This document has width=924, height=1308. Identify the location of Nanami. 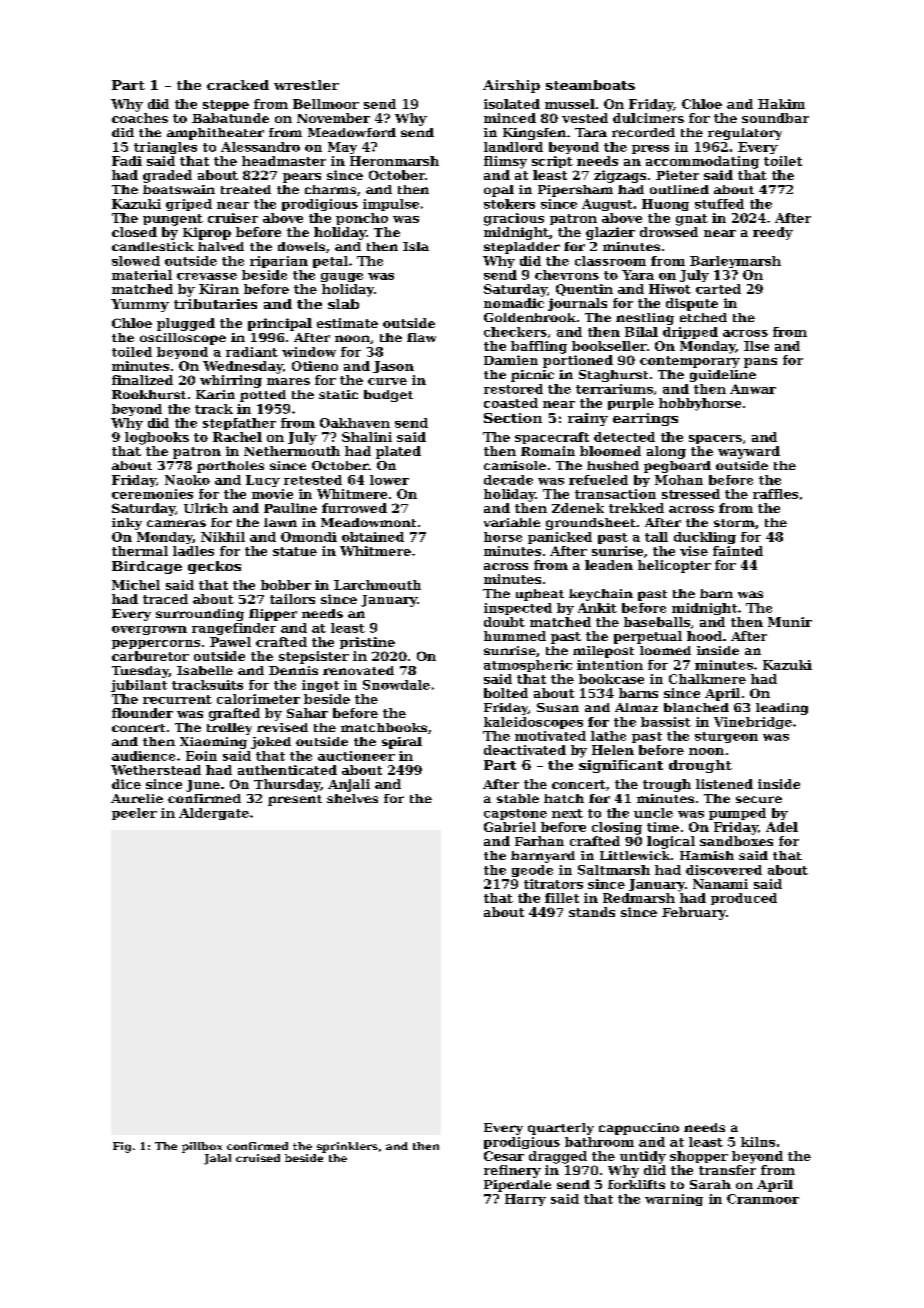
(720, 884).
